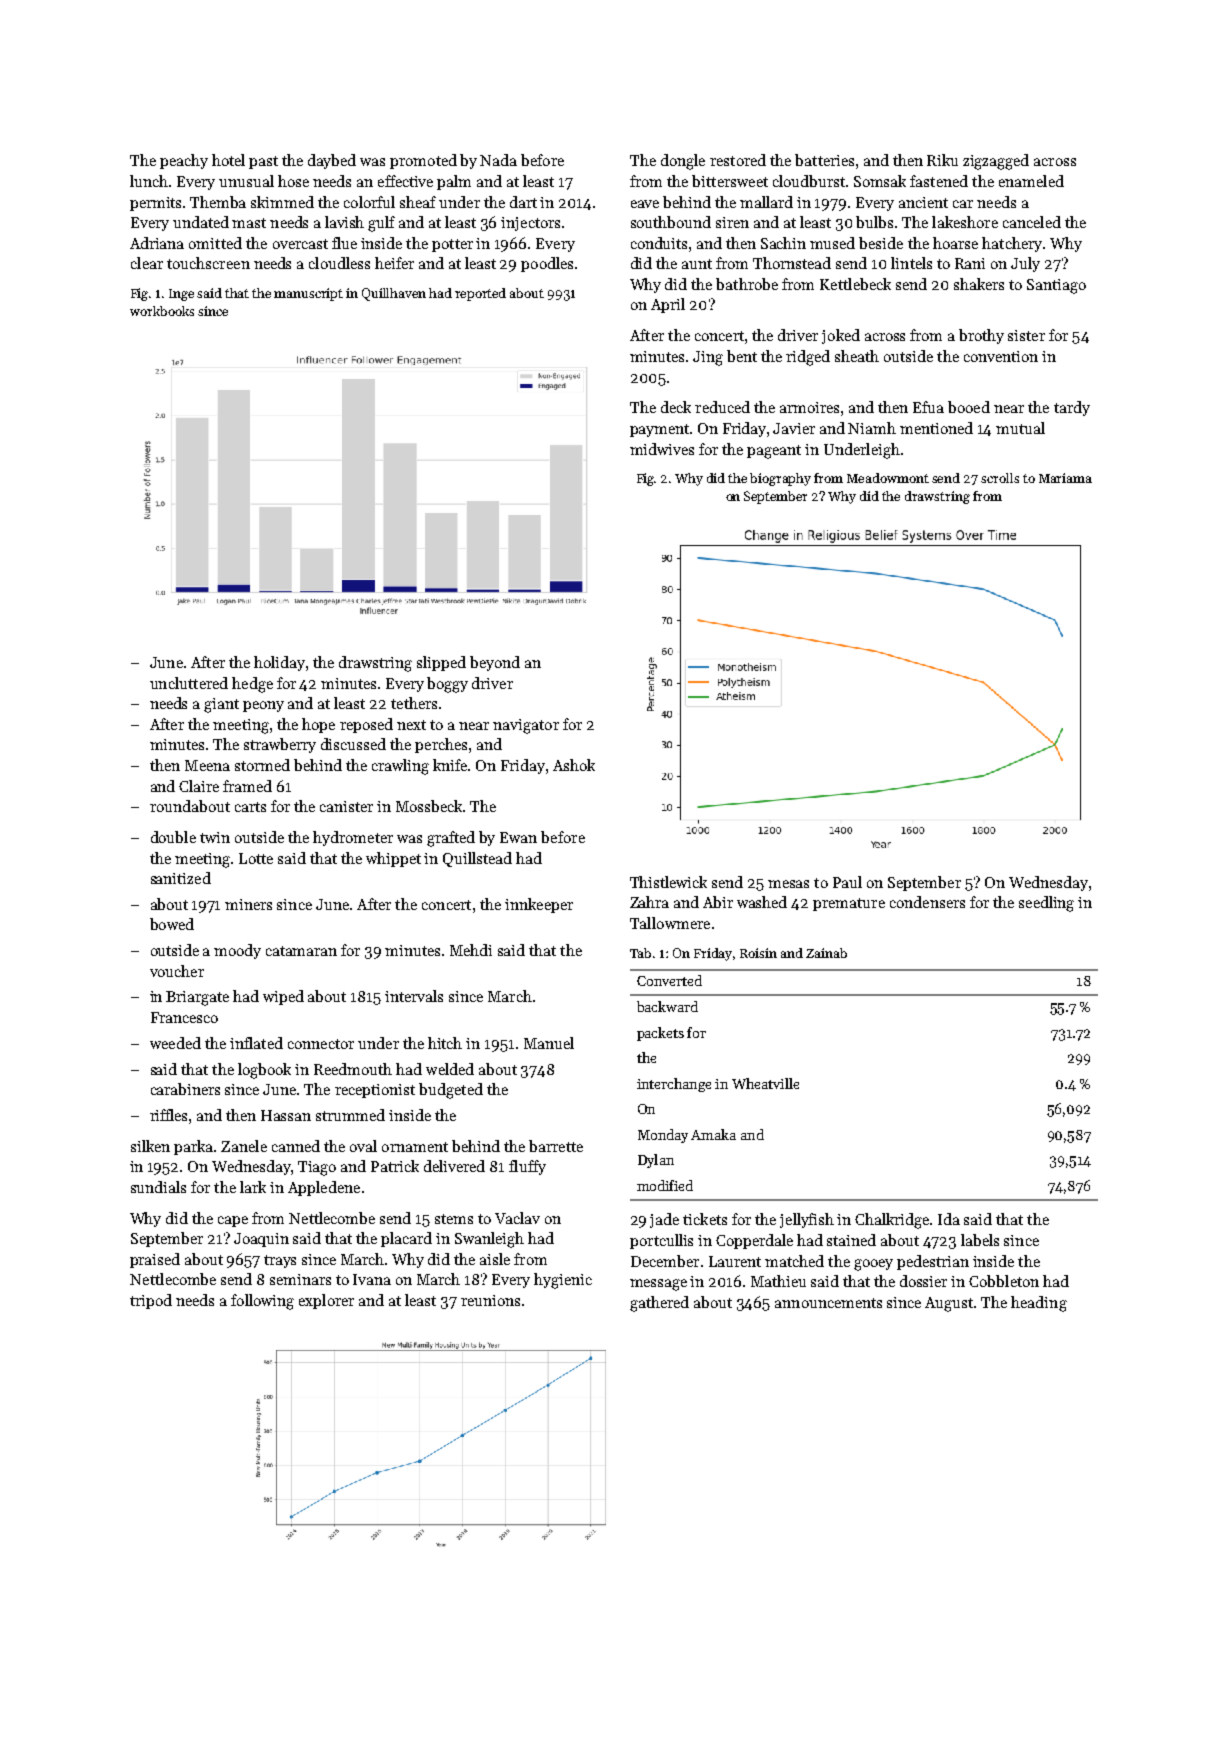  Describe the element at coordinates (1000, 478) in the document. I see `scrolls` at that location.
